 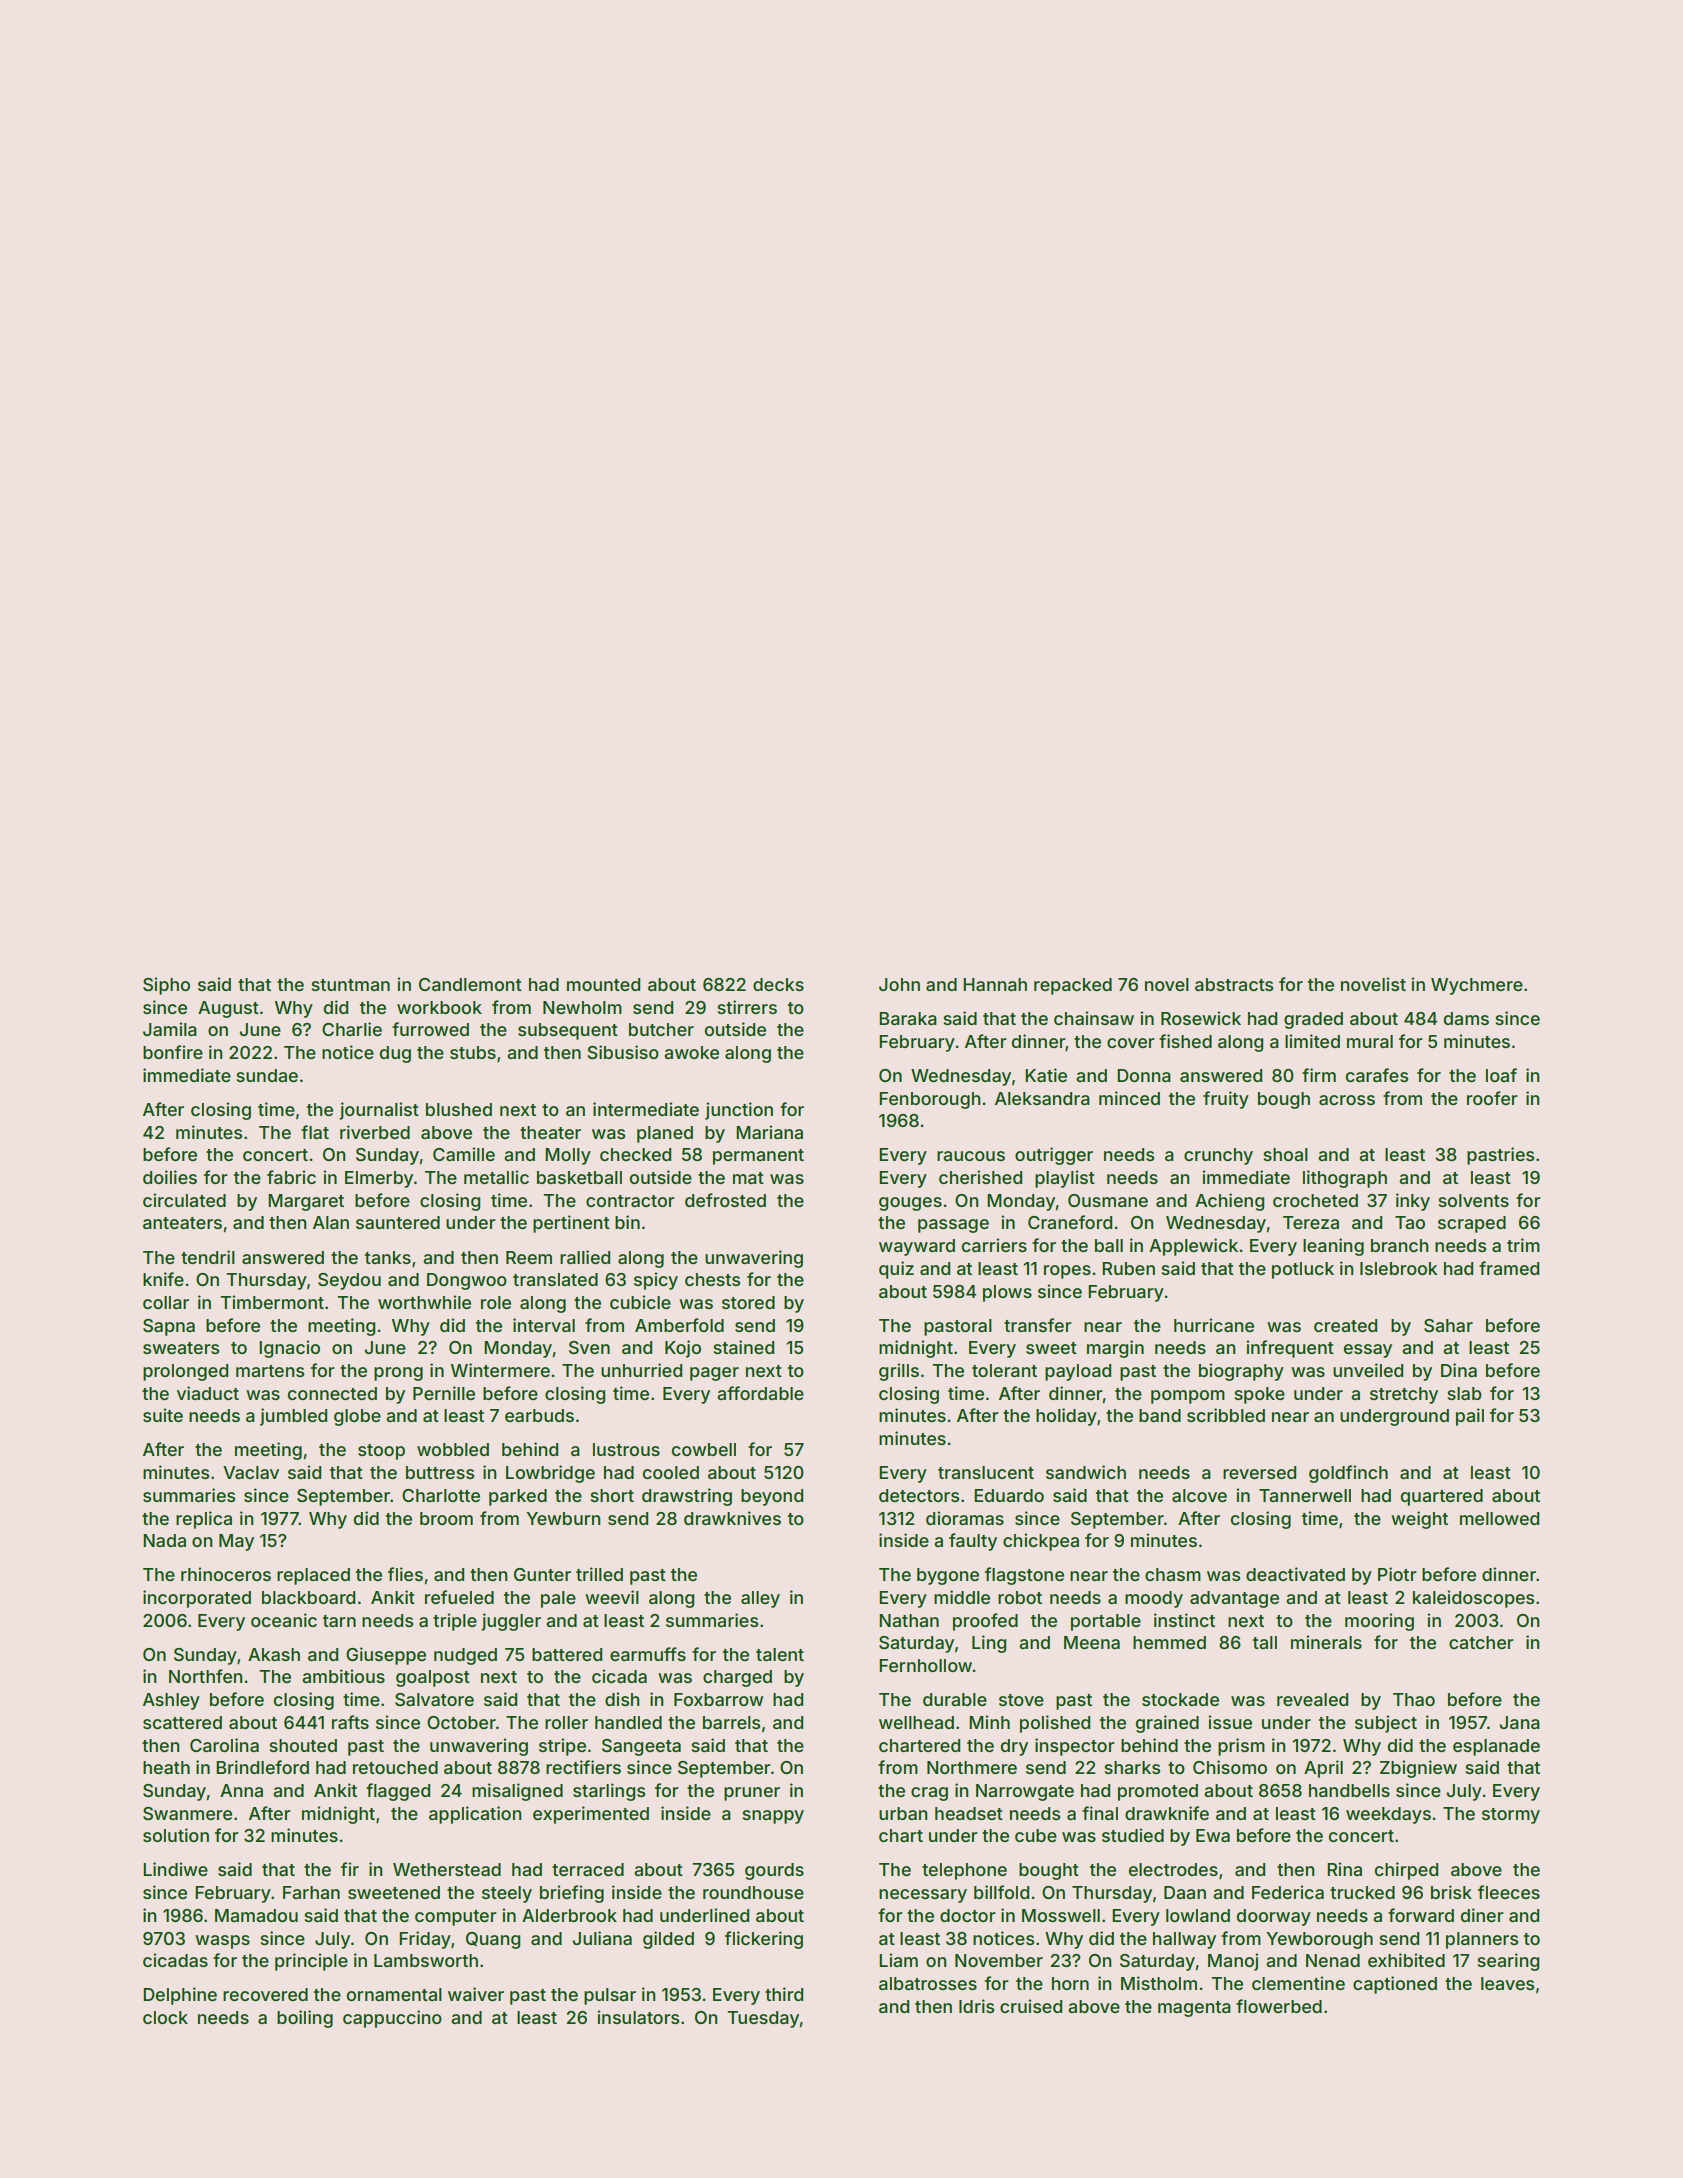 I want to click on ambitious, so click(x=343, y=1676).
